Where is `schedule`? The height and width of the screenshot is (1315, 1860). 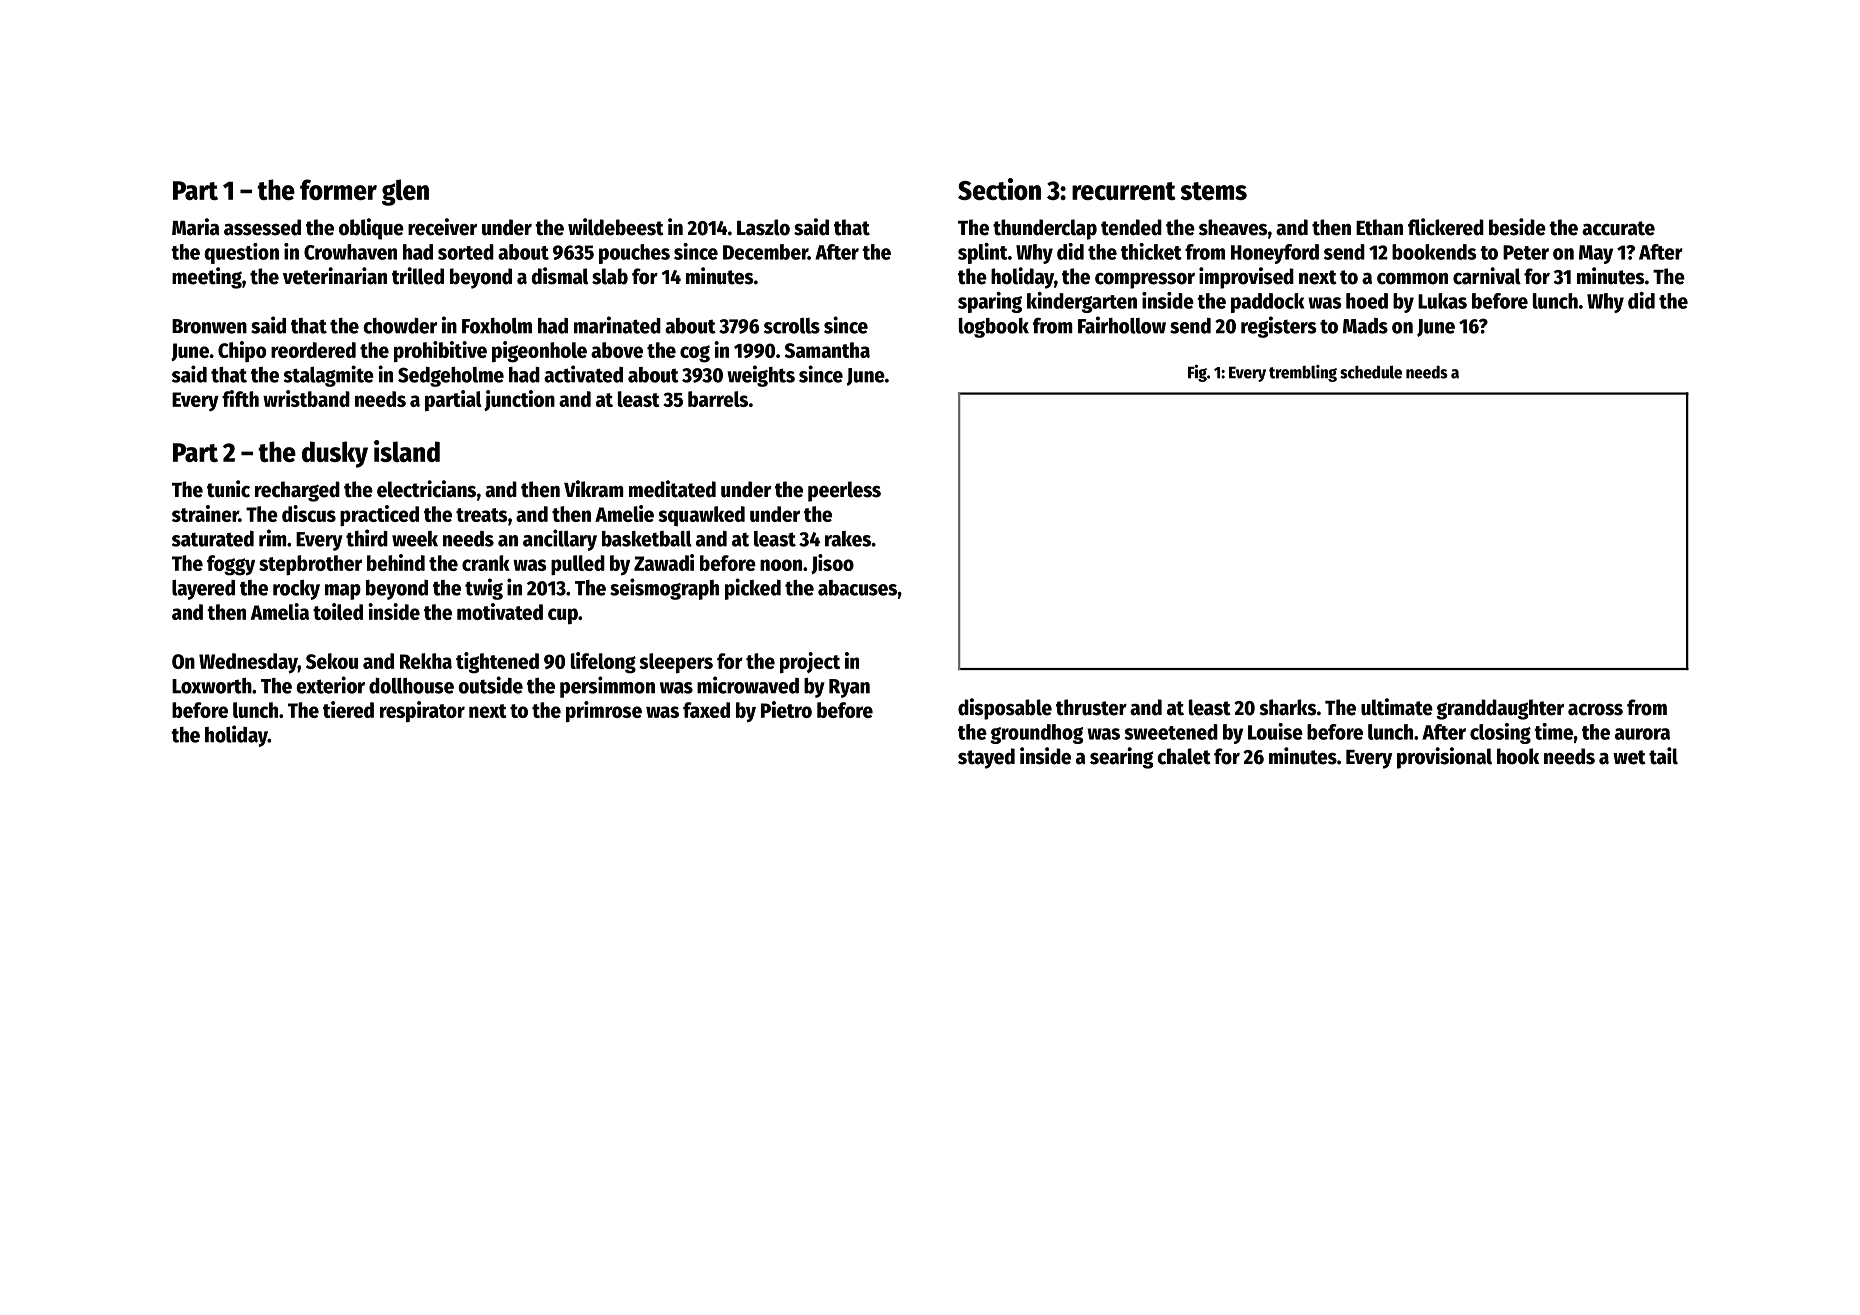
schedule is located at coordinates (1371, 372).
